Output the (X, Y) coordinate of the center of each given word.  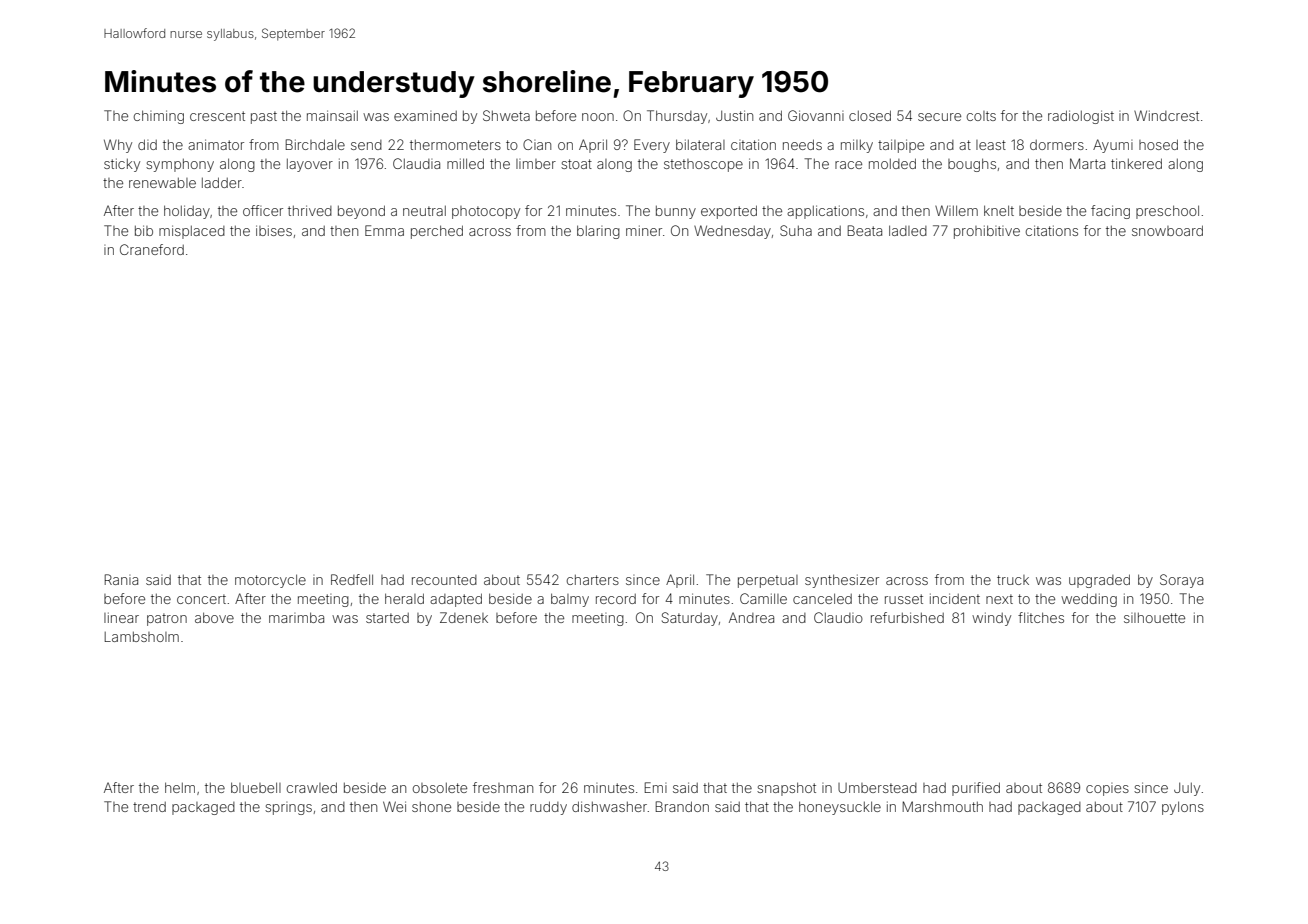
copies (1107, 789)
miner (644, 230)
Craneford (152, 249)
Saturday (690, 619)
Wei (394, 806)
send (366, 145)
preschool (1167, 212)
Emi (656, 787)
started (387, 618)
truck (1013, 580)
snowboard (1167, 230)
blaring (598, 232)
